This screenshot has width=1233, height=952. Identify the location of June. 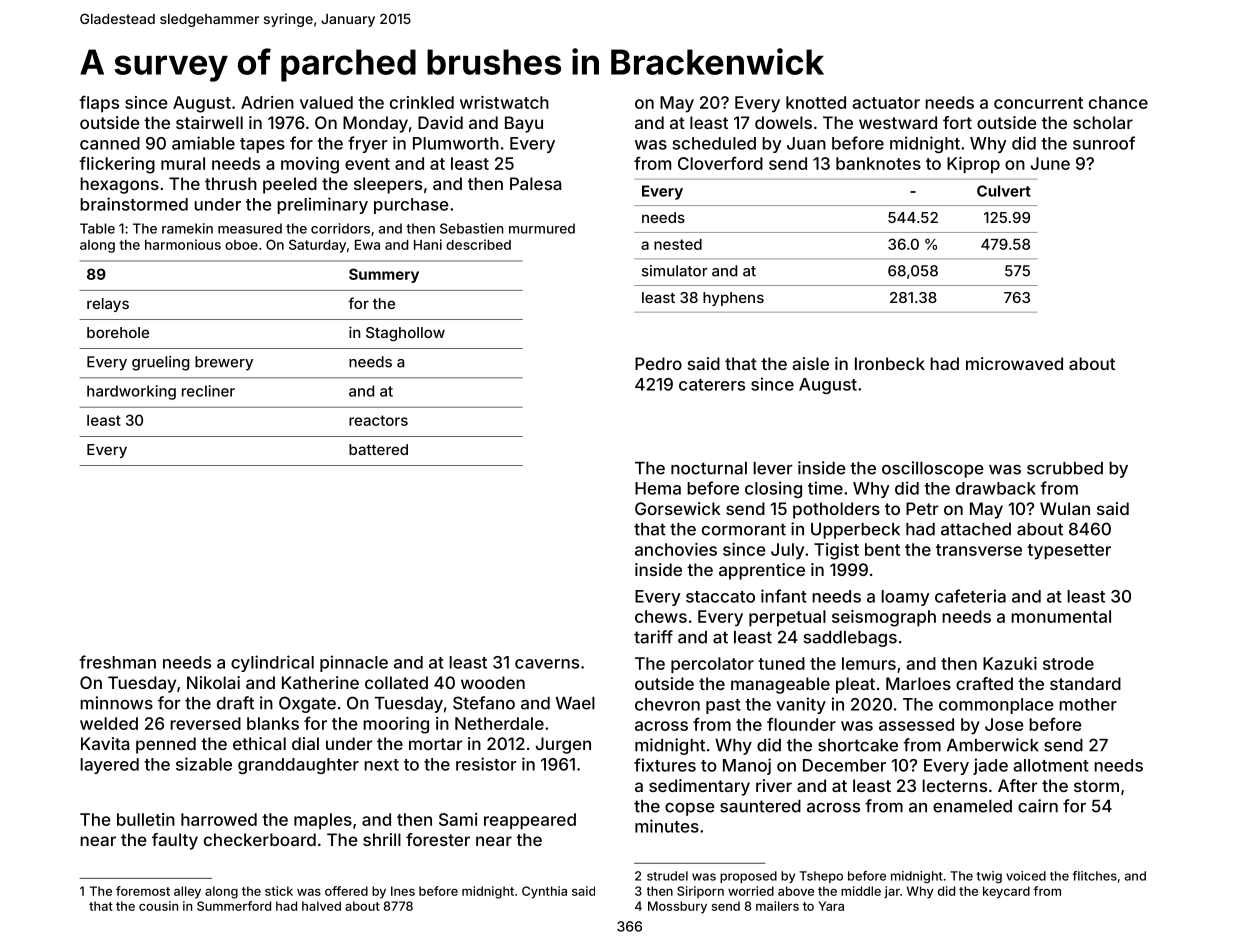
(1050, 163).
